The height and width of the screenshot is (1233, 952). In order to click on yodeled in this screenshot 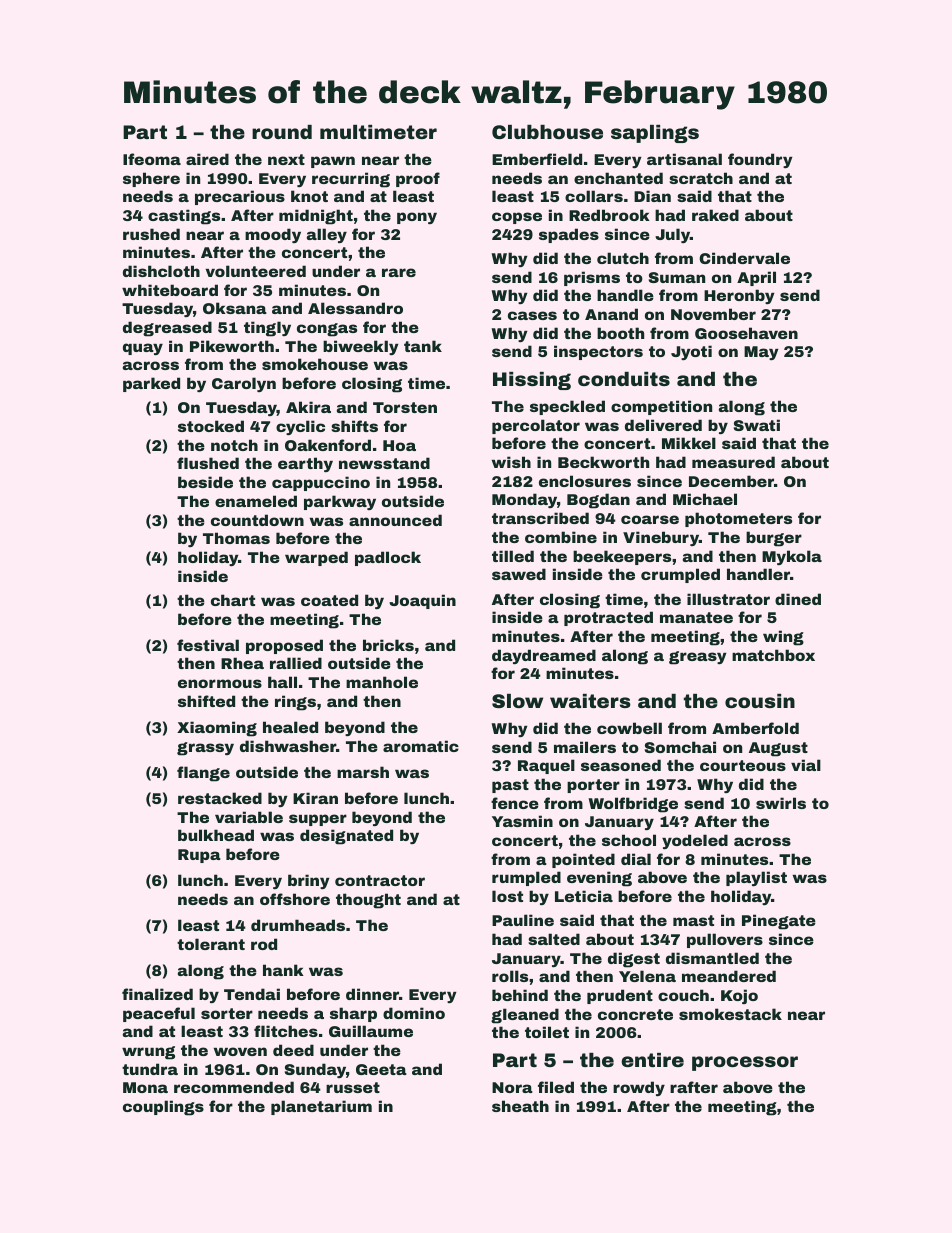, I will do `click(695, 841)`.
